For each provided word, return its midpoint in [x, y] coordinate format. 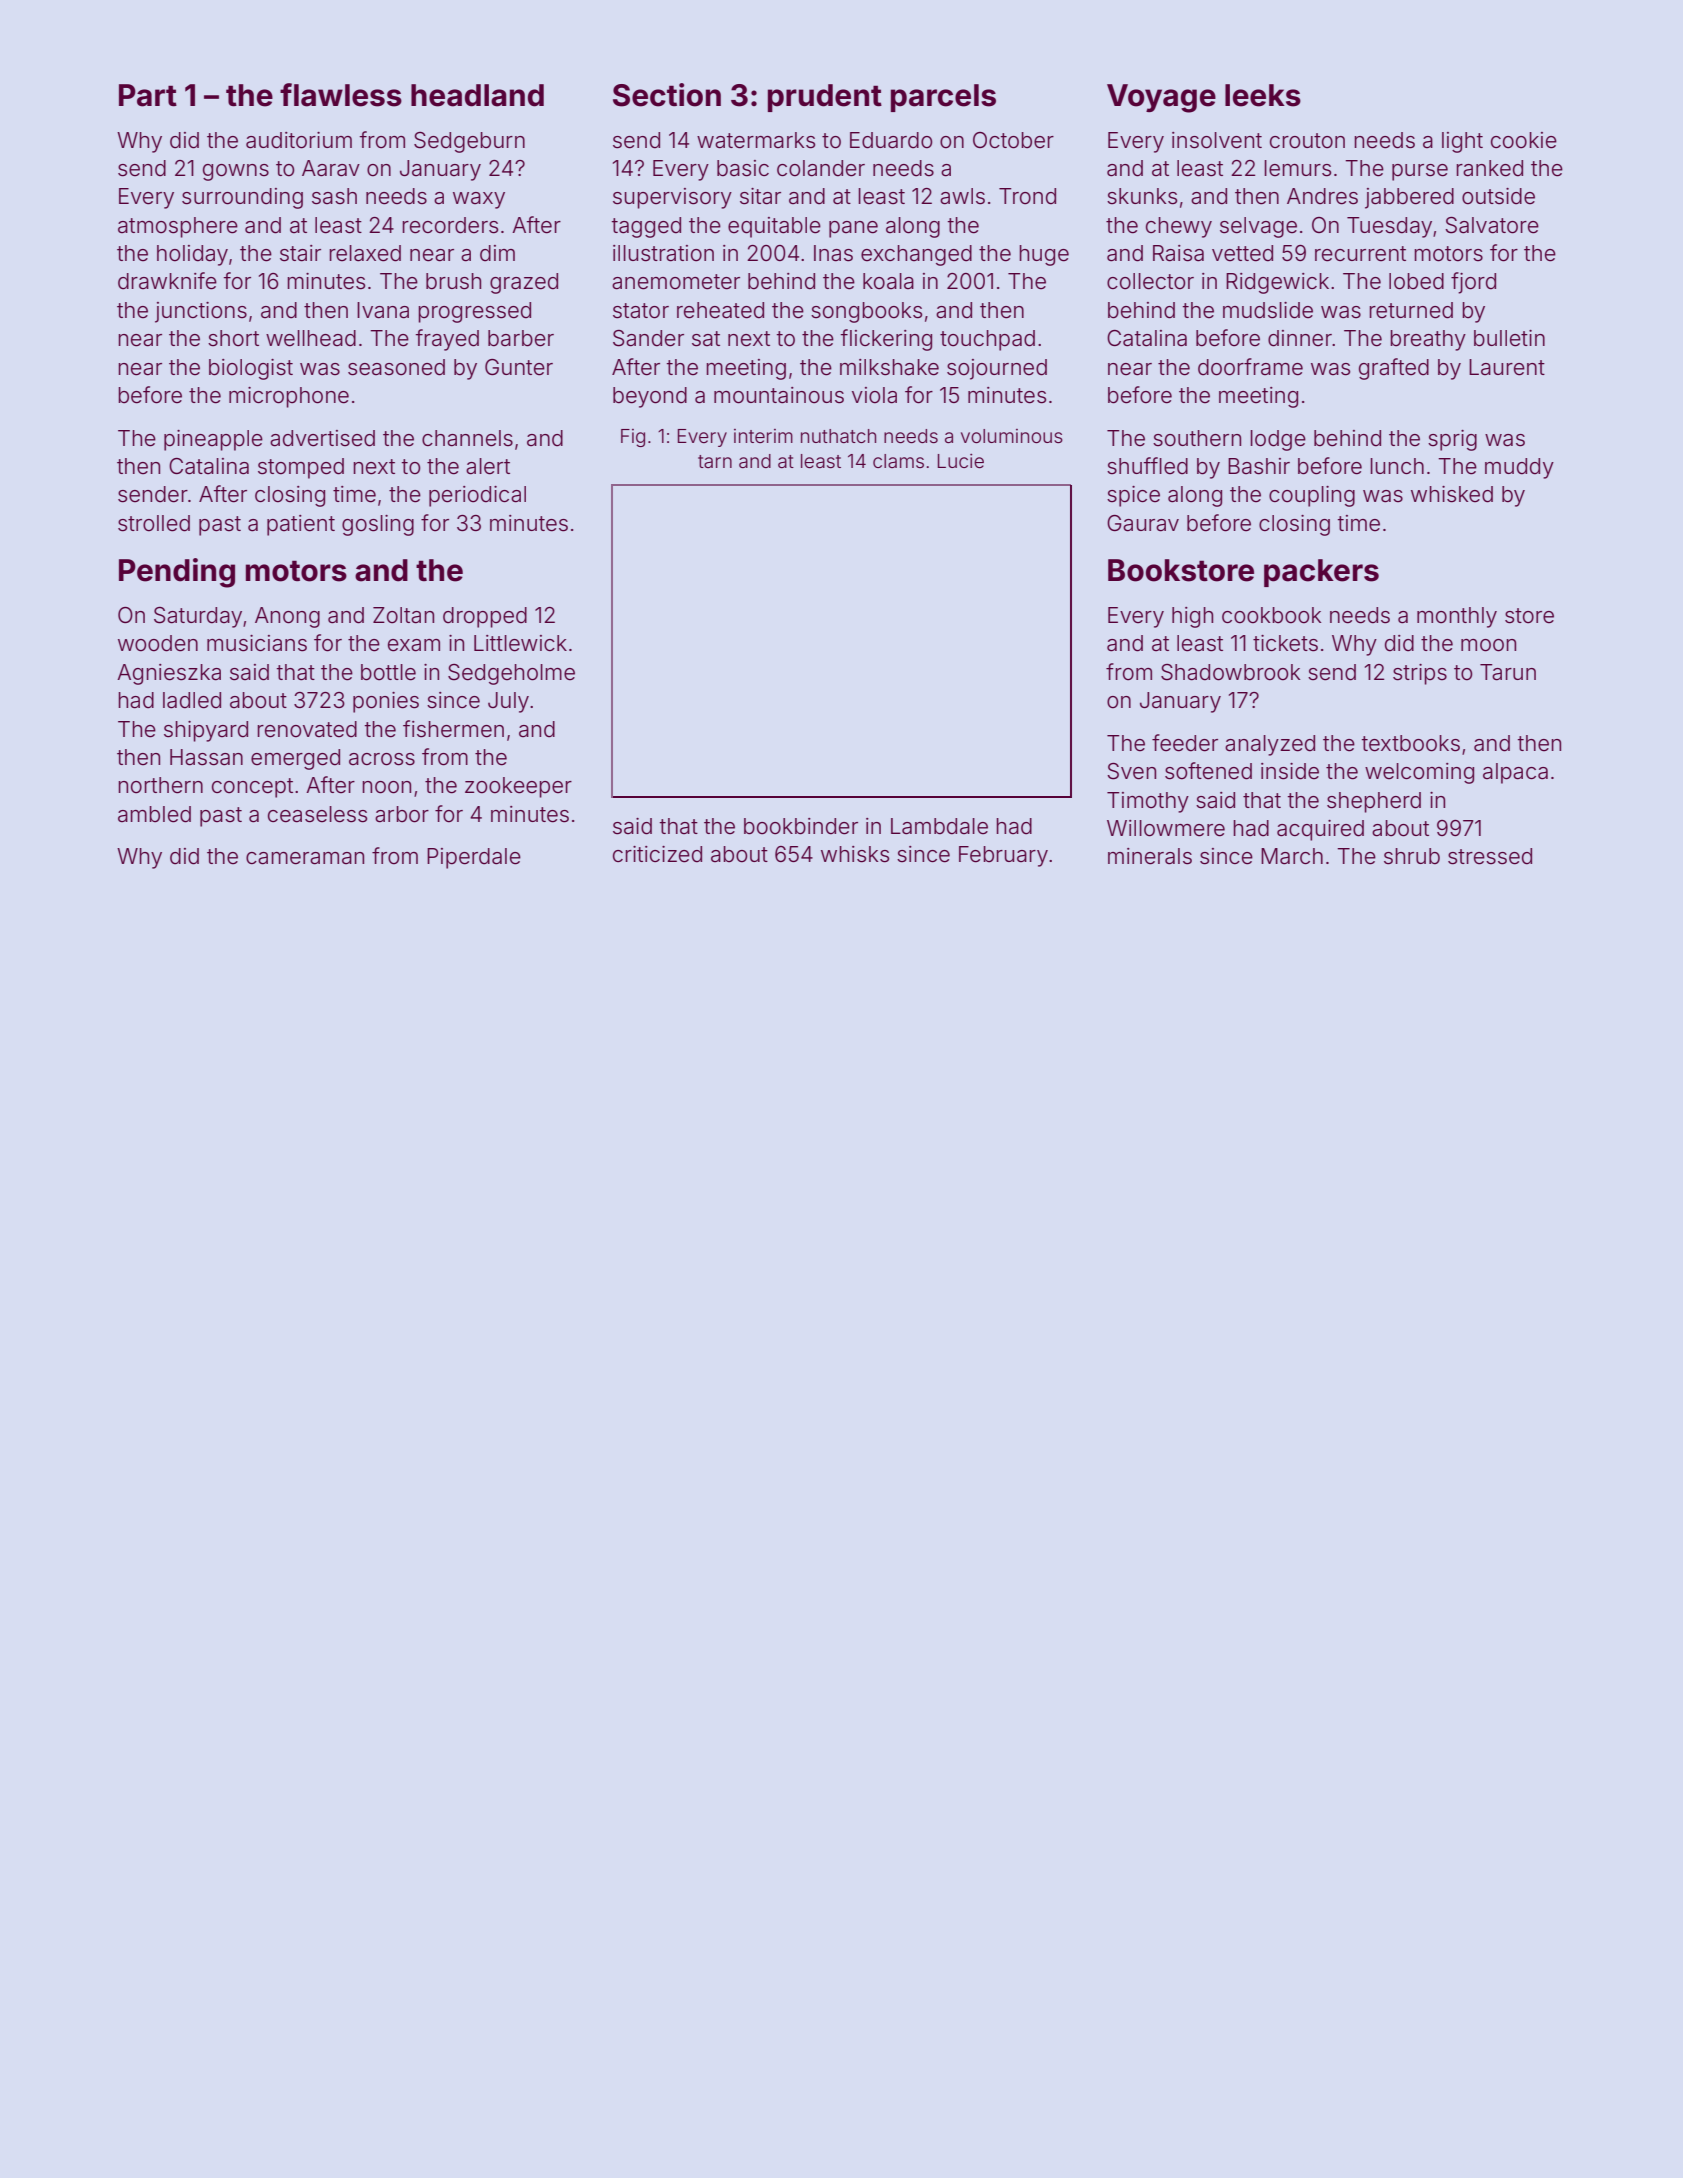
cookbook [1271, 615]
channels [467, 438]
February [1003, 856]
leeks [1263, 95]
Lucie [961, 461]
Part [148, 95]
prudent [825, 98]
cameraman [305, 858]
